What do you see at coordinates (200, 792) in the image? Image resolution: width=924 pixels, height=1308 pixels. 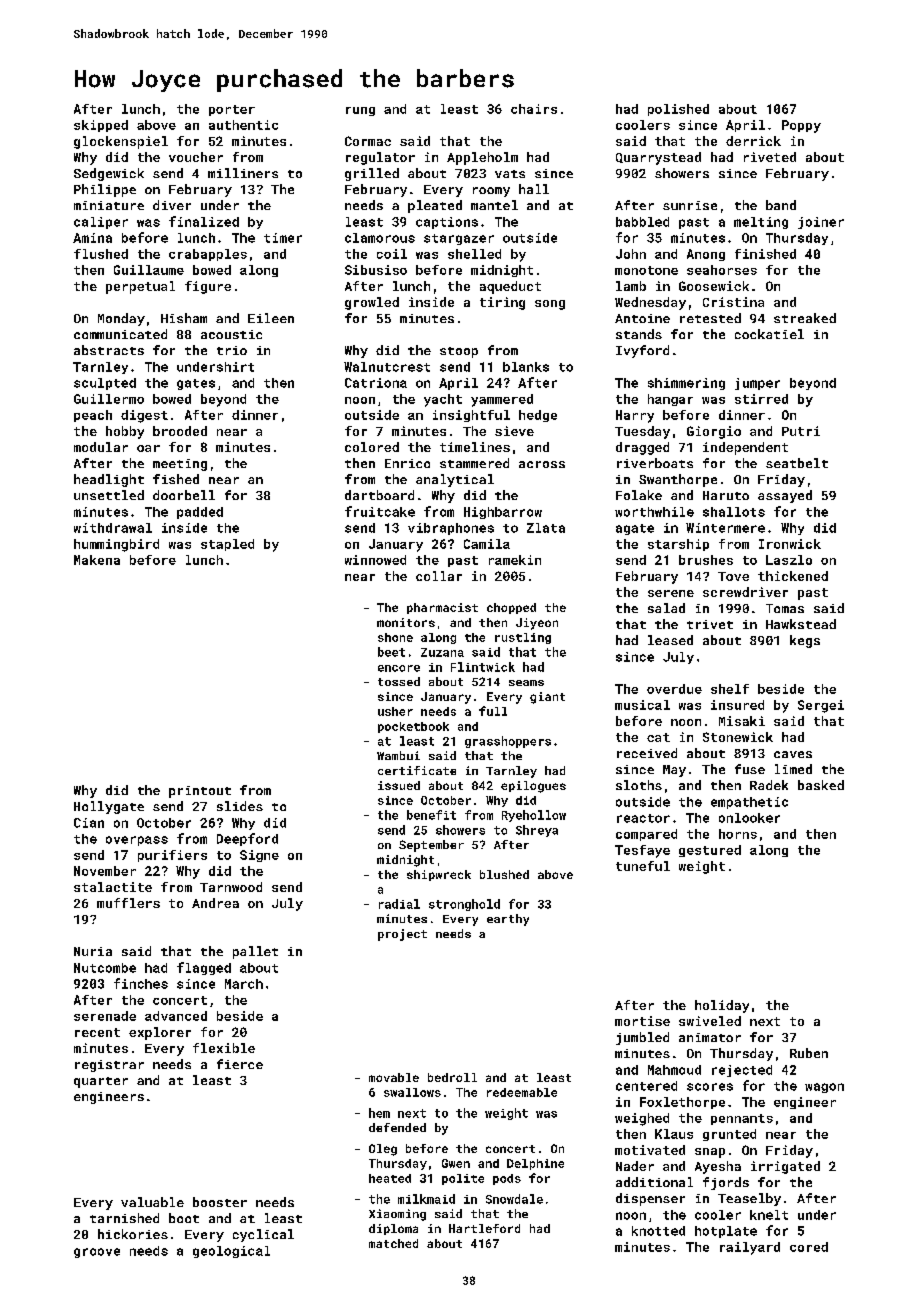 I see `printout` at bounding box center [200, 792].
